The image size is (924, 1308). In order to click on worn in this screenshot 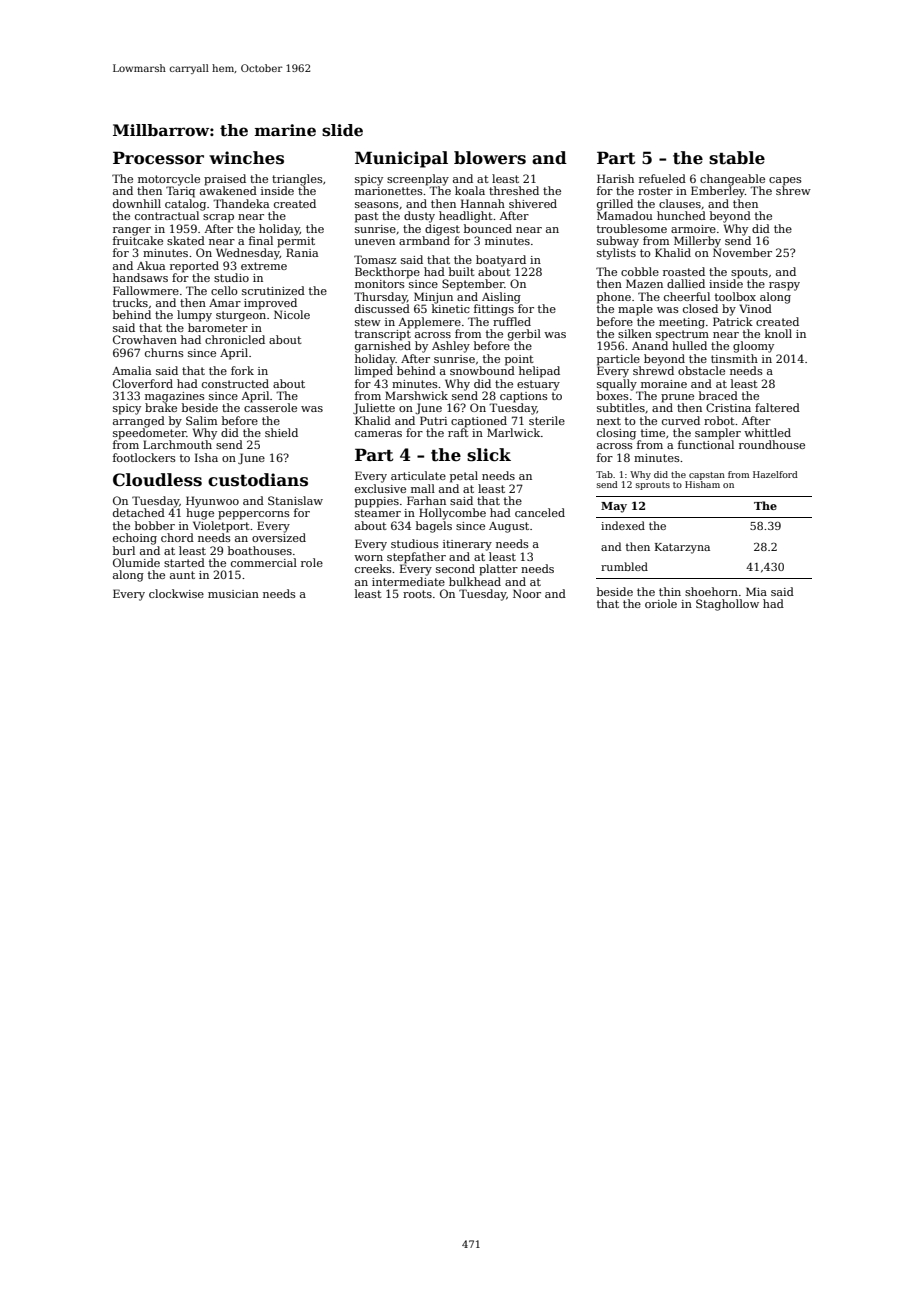, I will do `click(368, 558)`.
